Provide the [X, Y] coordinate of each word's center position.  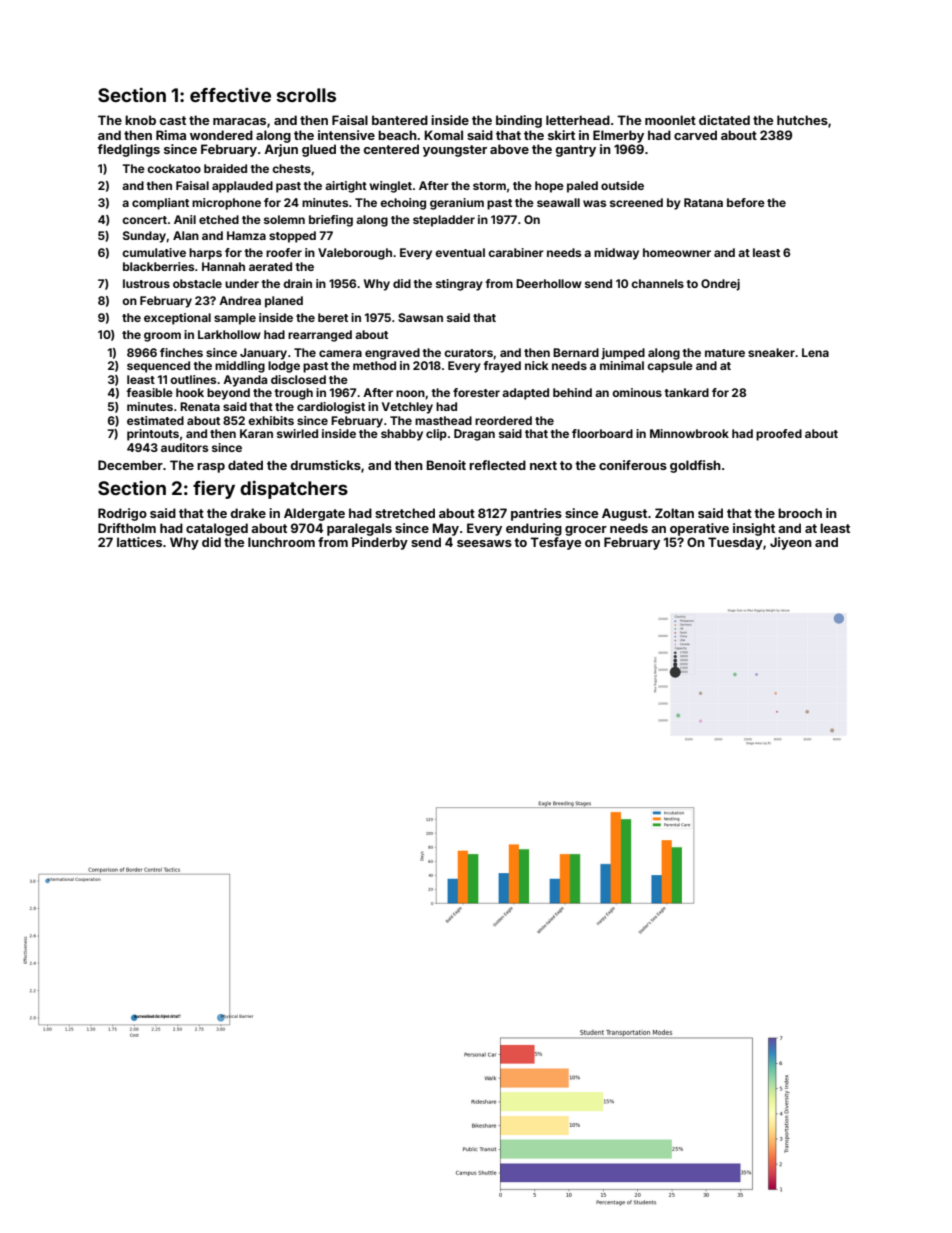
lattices [139, 542]
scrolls [306, 95]
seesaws [484, 543]
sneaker [771, 352]
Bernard [576, 352]
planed [284, 302]
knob [140, 120]
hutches [802, 120]
